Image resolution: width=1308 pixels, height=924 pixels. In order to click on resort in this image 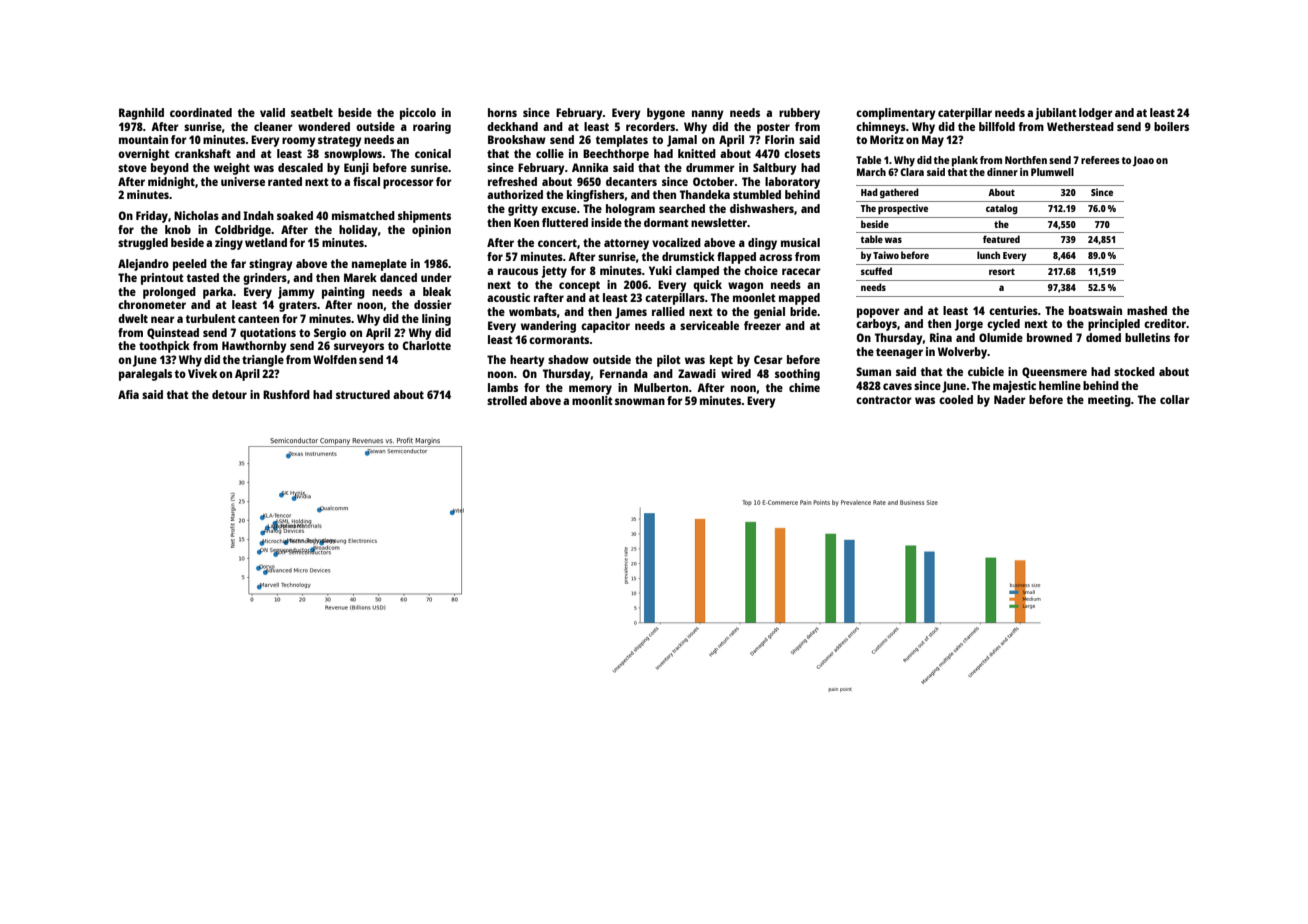, I will do `click(1002, 271)`.
